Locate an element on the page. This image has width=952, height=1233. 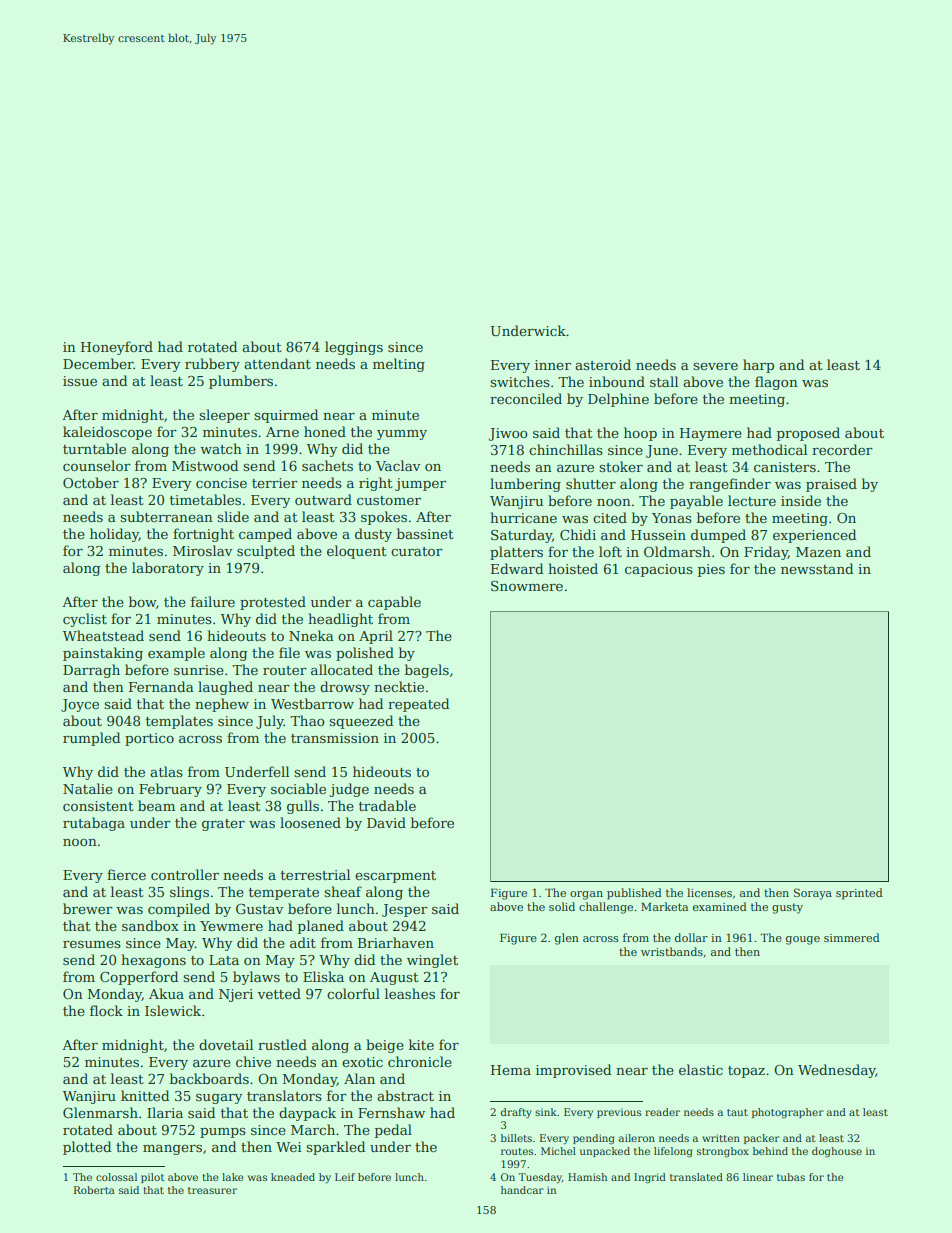
April is located at coordinates (376, 637).
